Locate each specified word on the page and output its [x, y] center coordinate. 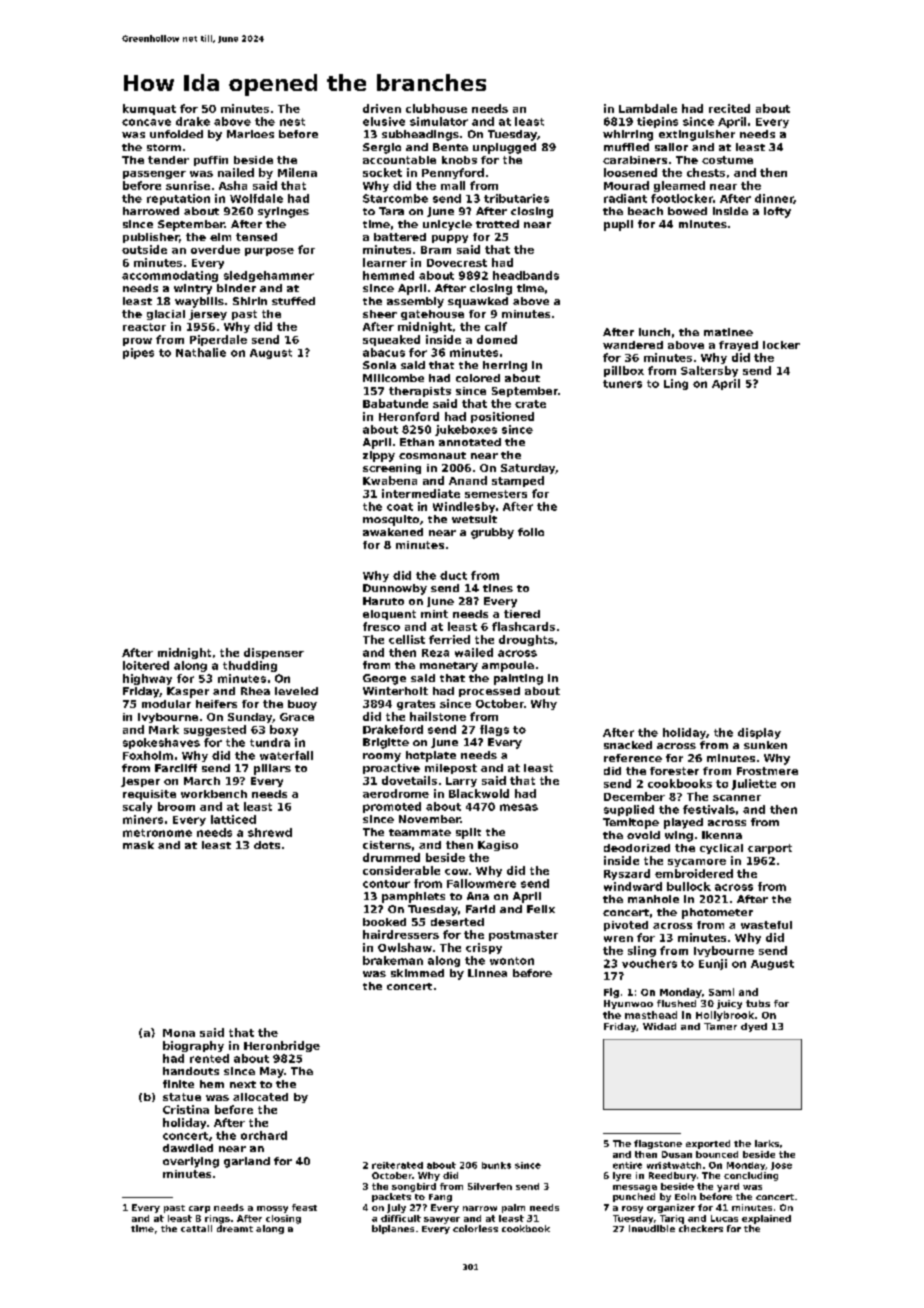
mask [138, 845]
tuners [622, 384]
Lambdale [648, 108]
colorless [475, 1228]
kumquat [149, 109]
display [759, 733]
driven [382, 108]
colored [478, 378]
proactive [391, 769]
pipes [138, 353]
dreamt [235, 1228]
